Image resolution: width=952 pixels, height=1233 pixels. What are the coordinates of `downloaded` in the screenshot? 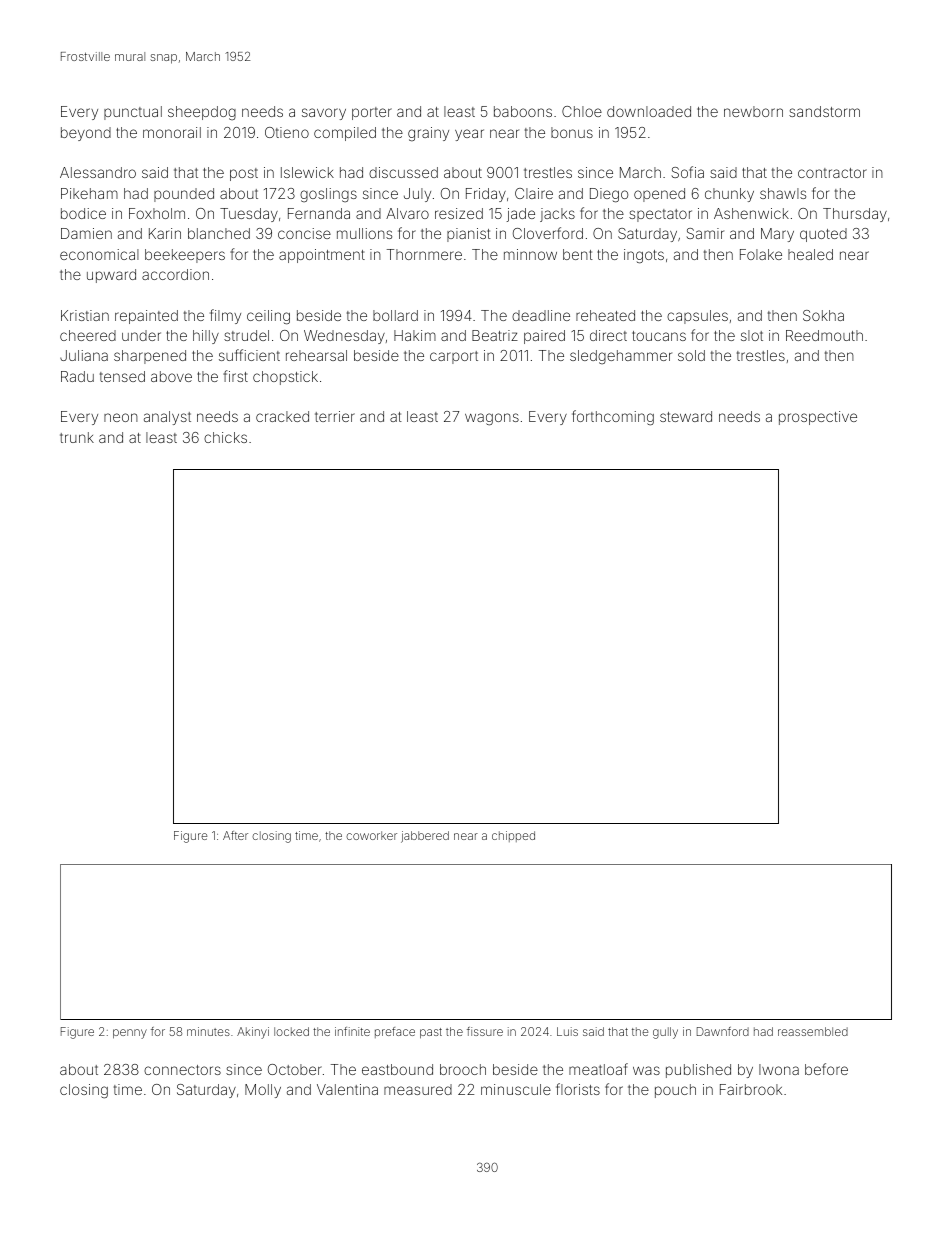 It's located at (649, 111).
